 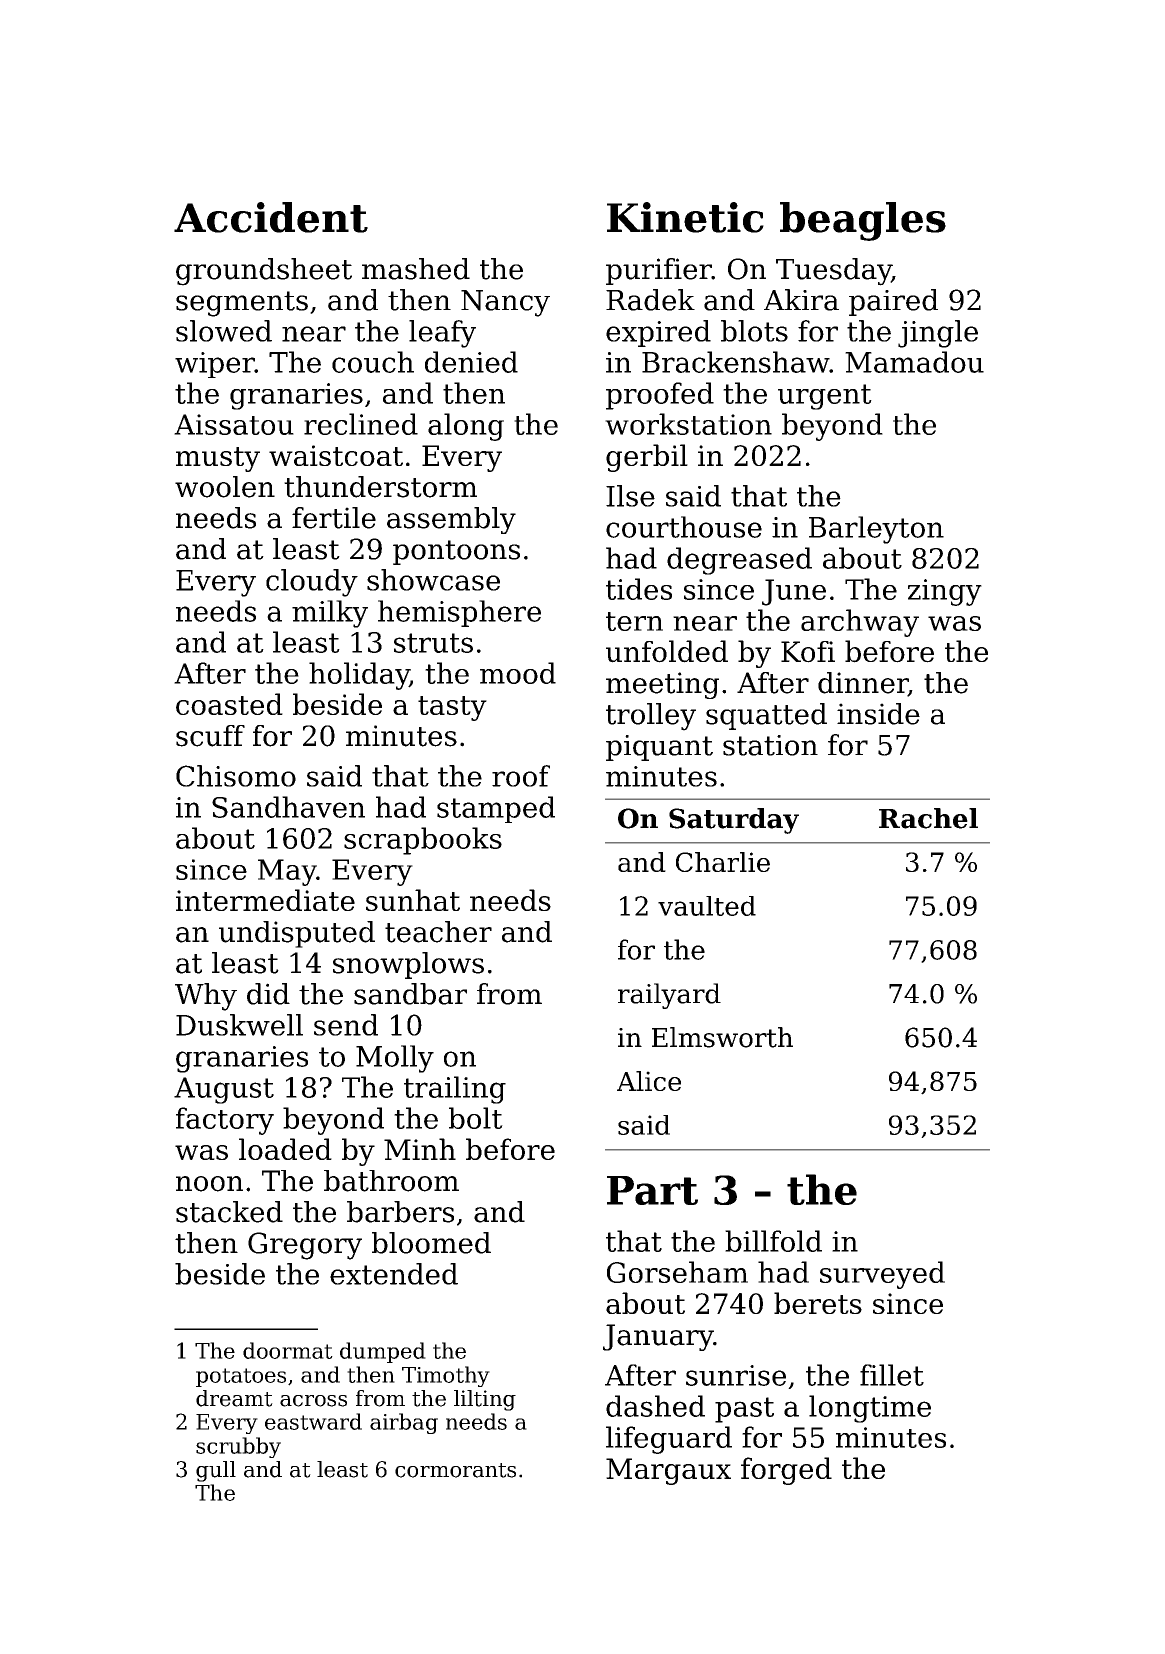 I want to click on Kinetic, so click(x=685, y=217).
